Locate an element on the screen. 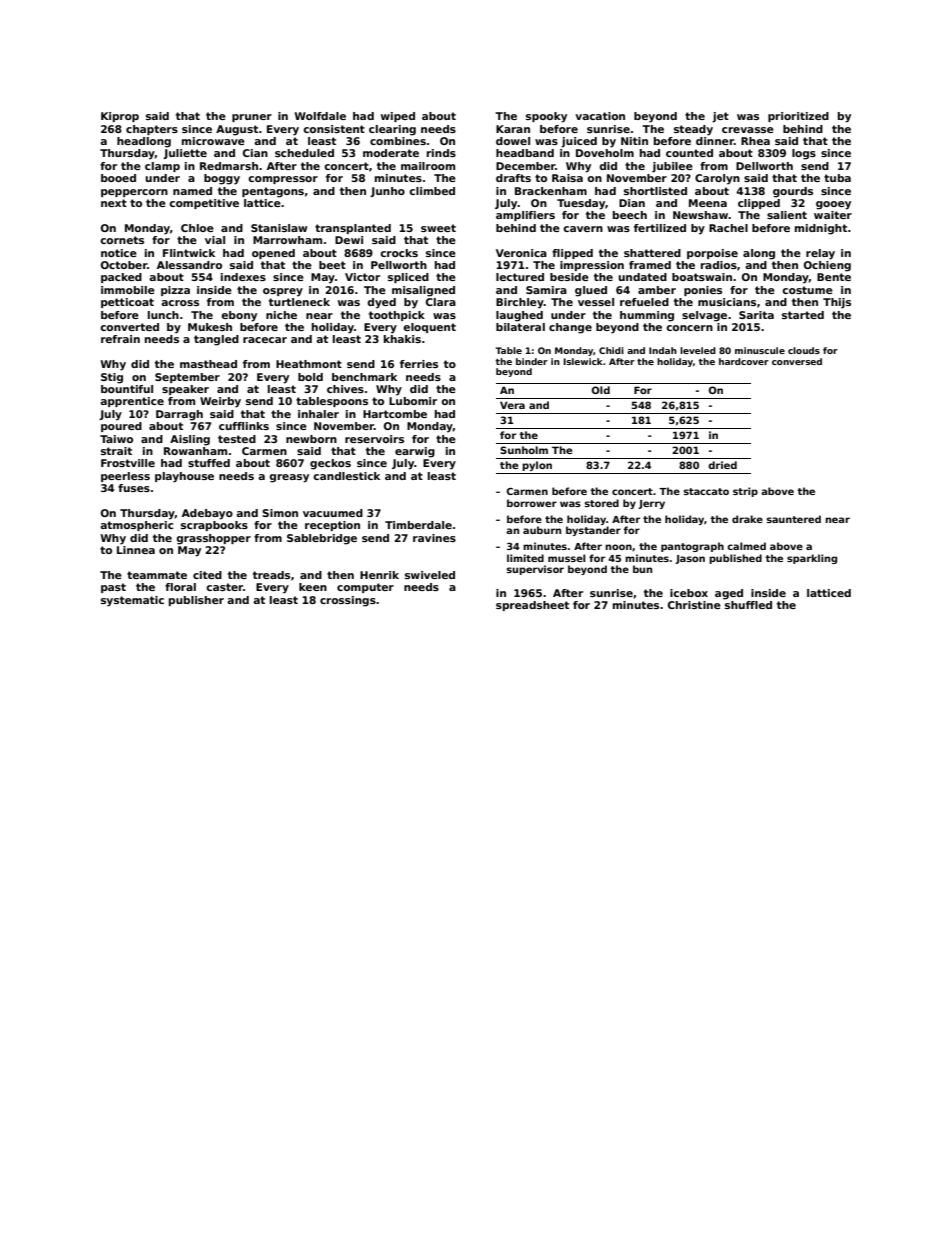  systematic is located at coordinates (132, 601).
